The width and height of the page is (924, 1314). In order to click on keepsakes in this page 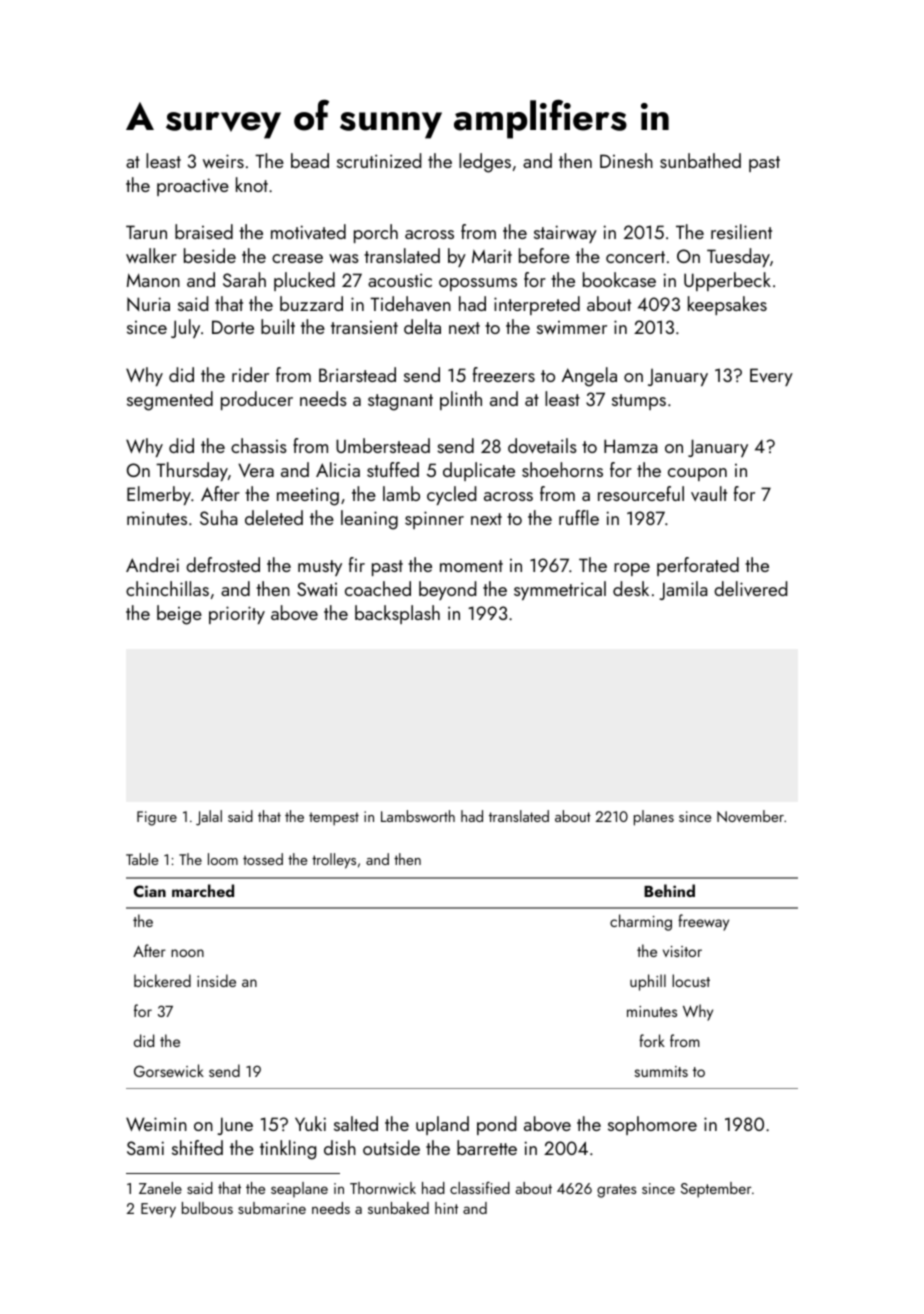, I will do `click(727, 305)`.
